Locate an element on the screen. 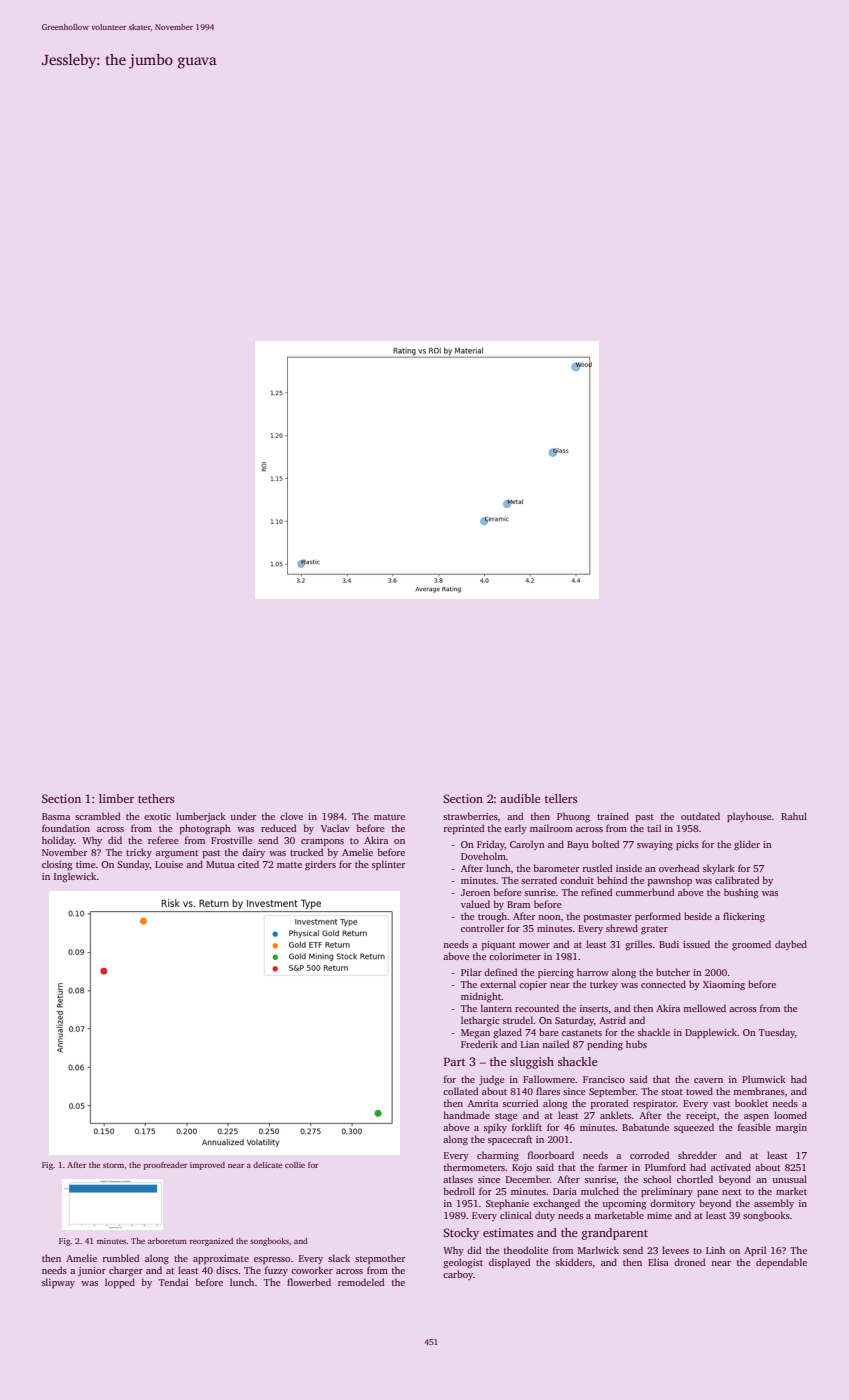 This screenshot has height=1400, width=849. storm is located at coordinates (113, 1165).
